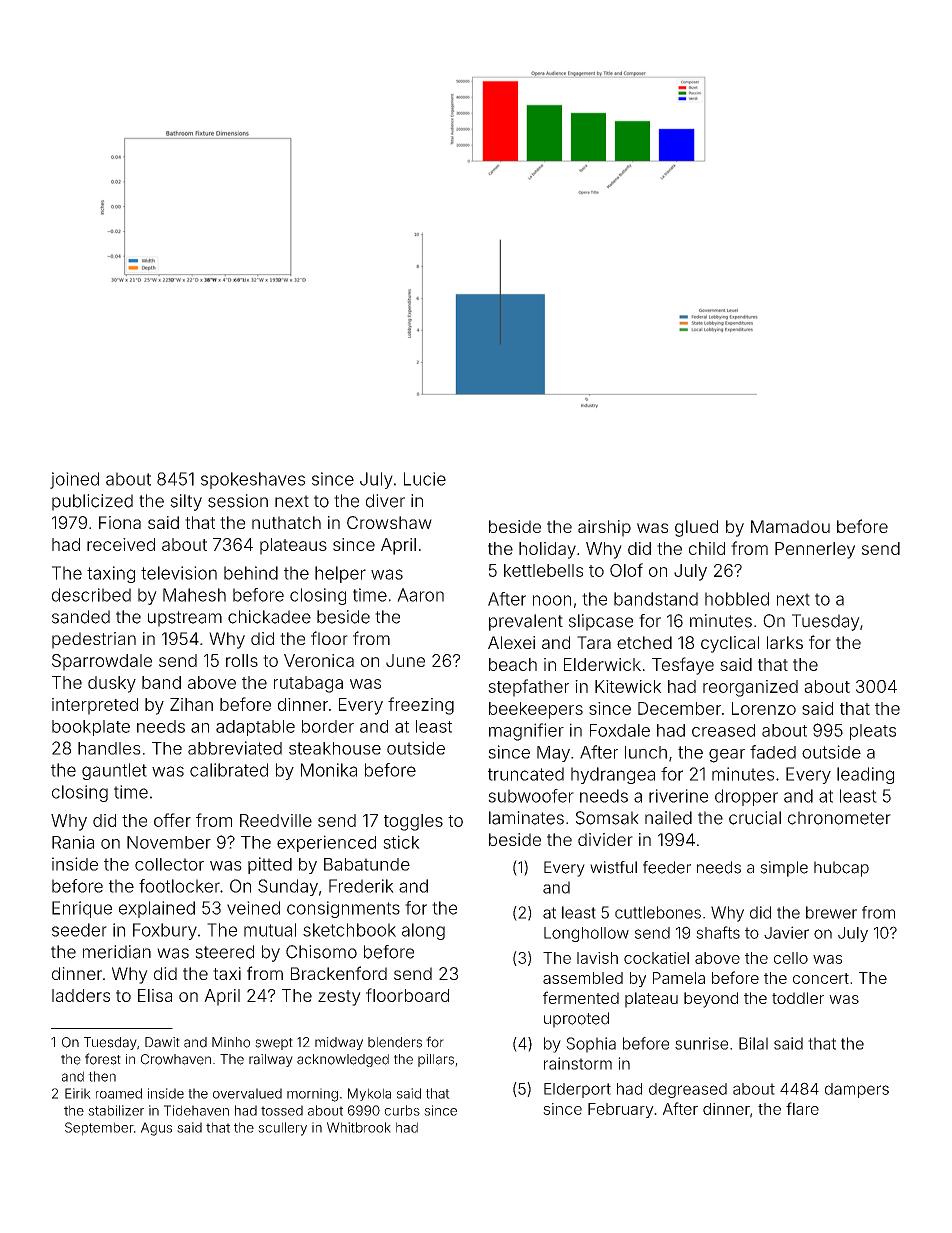 The height and width of the screenshot is (1233, 952). I want to click on spokeshaves, so click(253, 480).
